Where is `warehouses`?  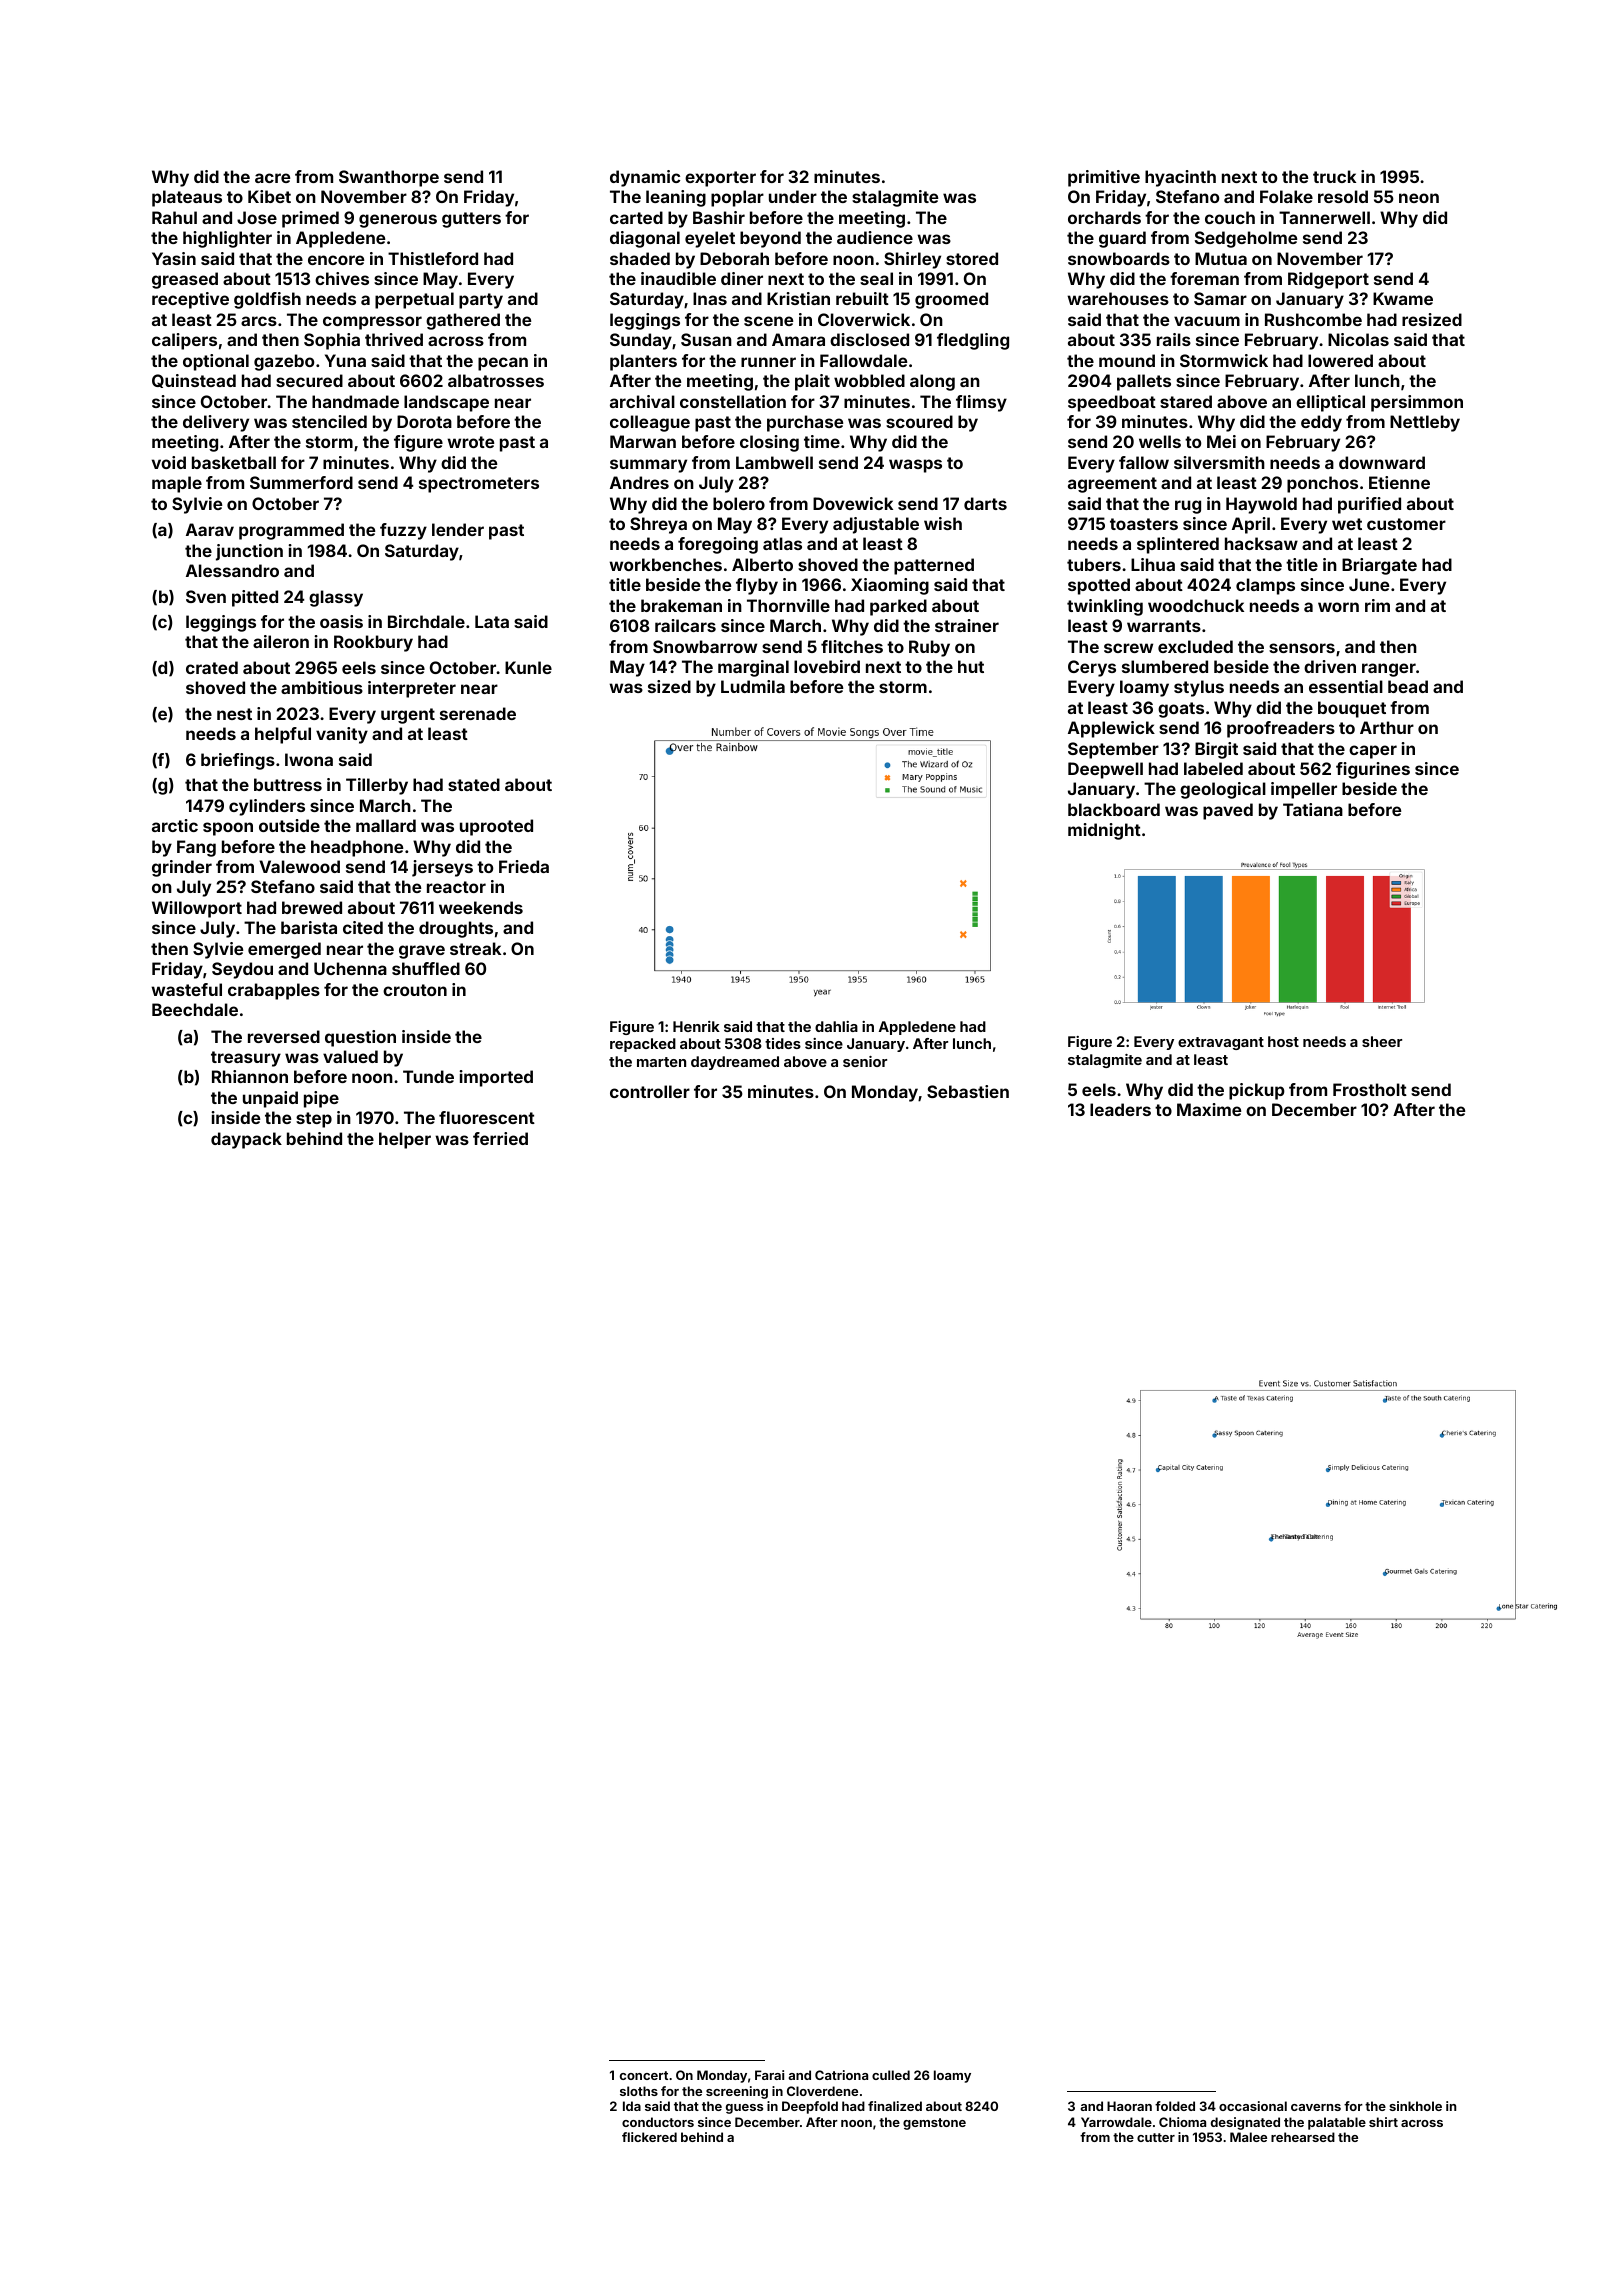 warehouses is located at coordinates (1118, 298).
